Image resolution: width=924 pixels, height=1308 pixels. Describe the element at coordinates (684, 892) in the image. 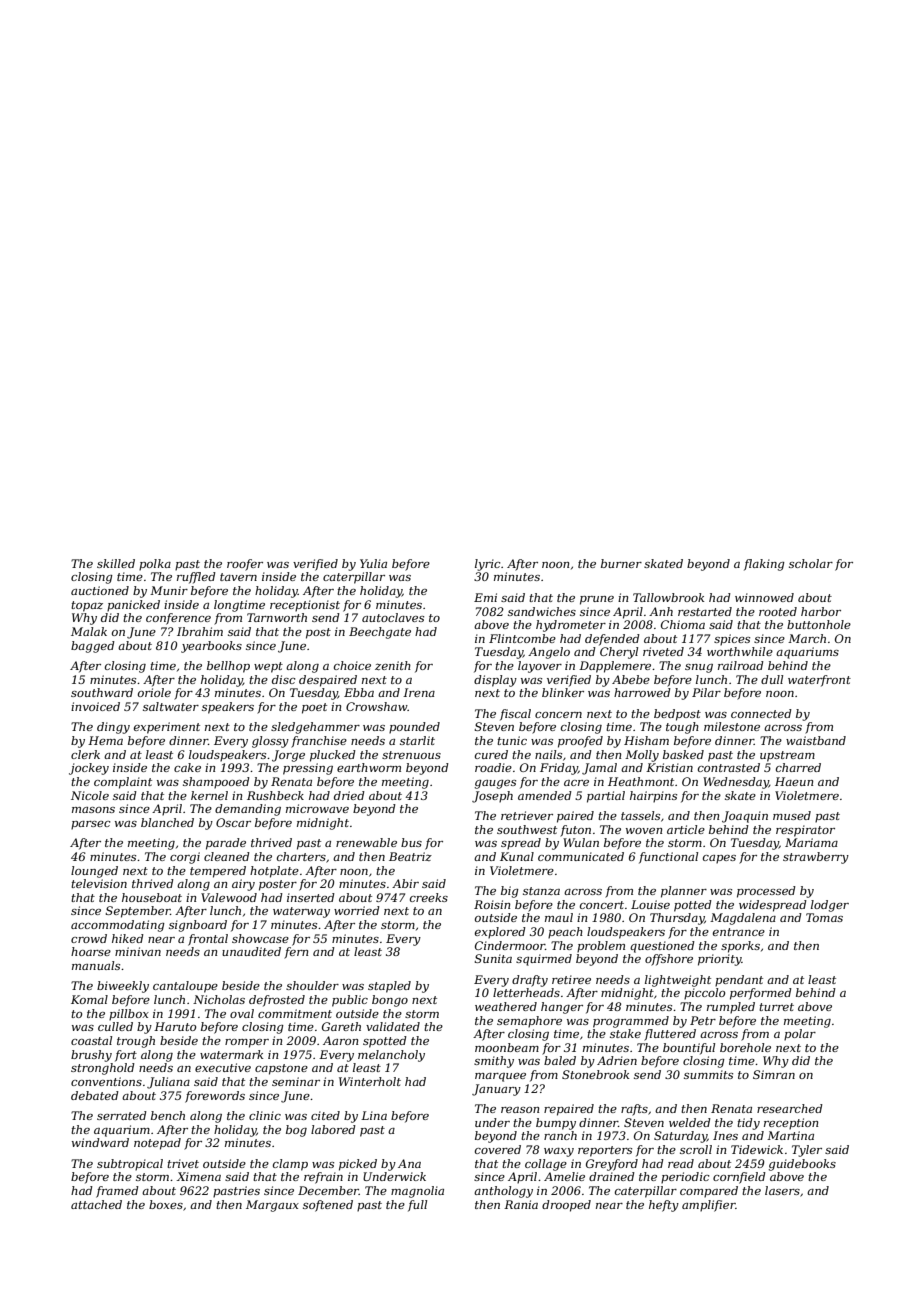

I see `planner` at that location.
